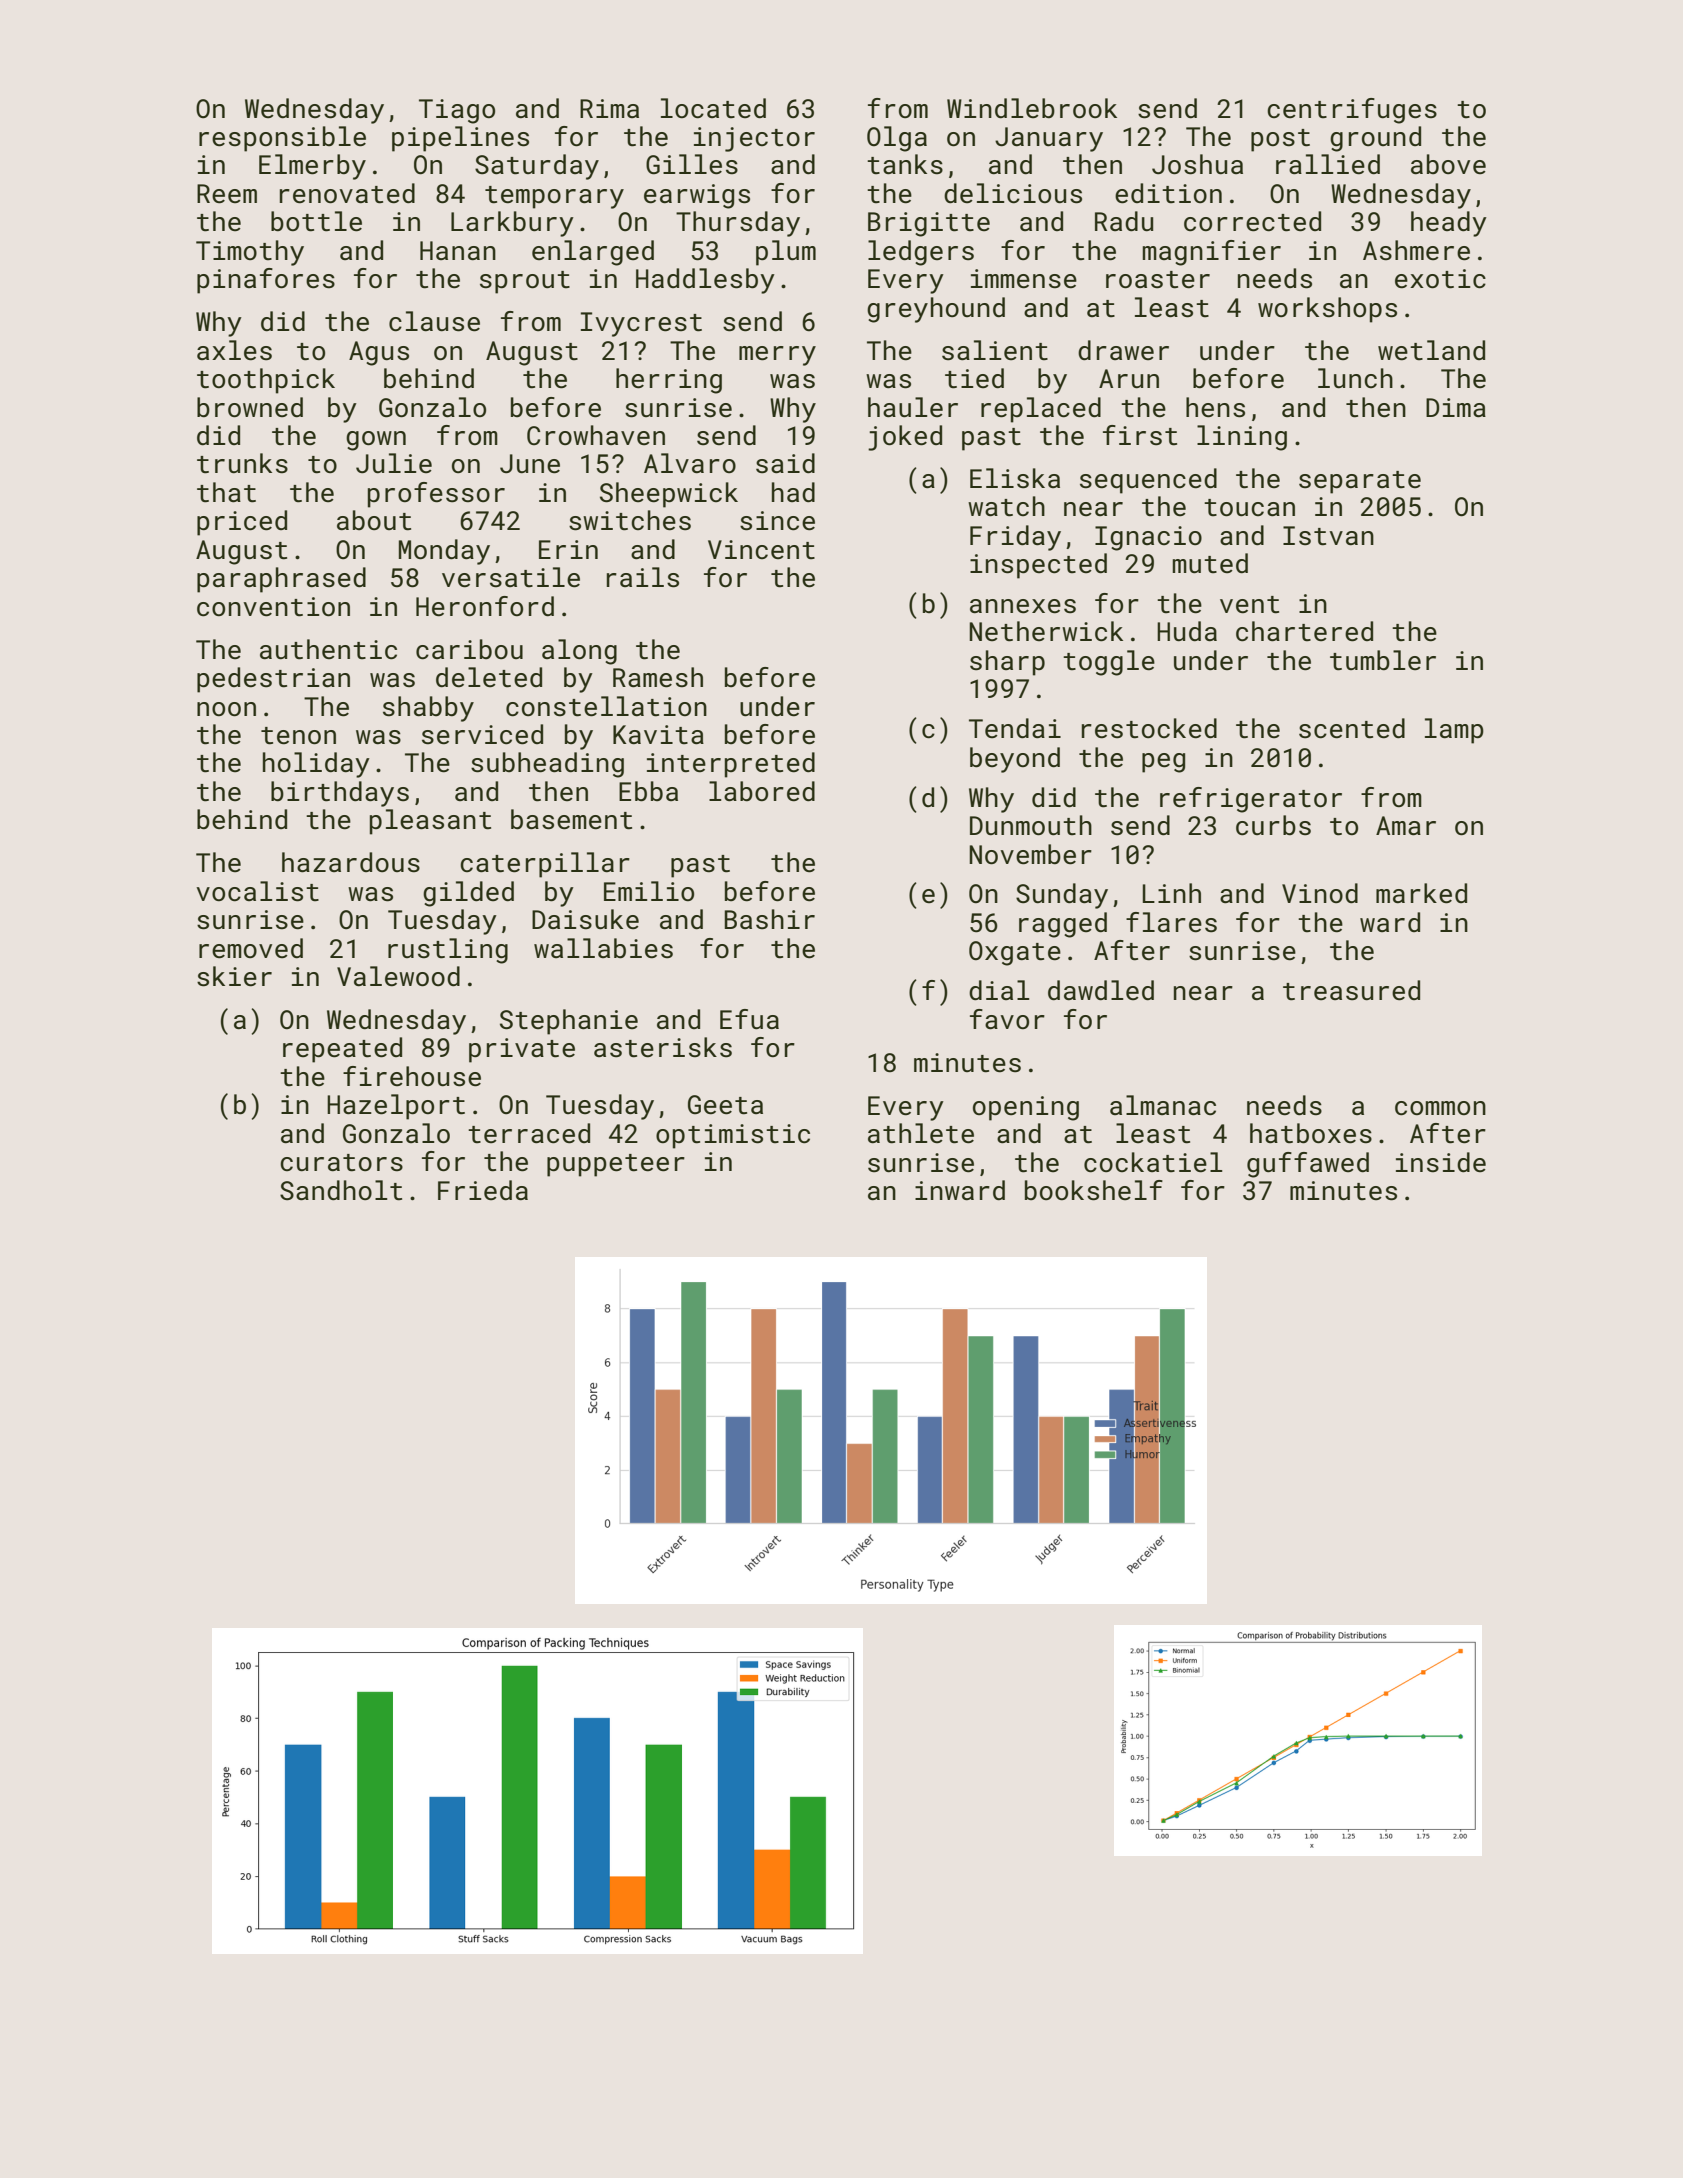 The image size is (1683, 2178). I want to click on Elmerby, so click(312, 167).
